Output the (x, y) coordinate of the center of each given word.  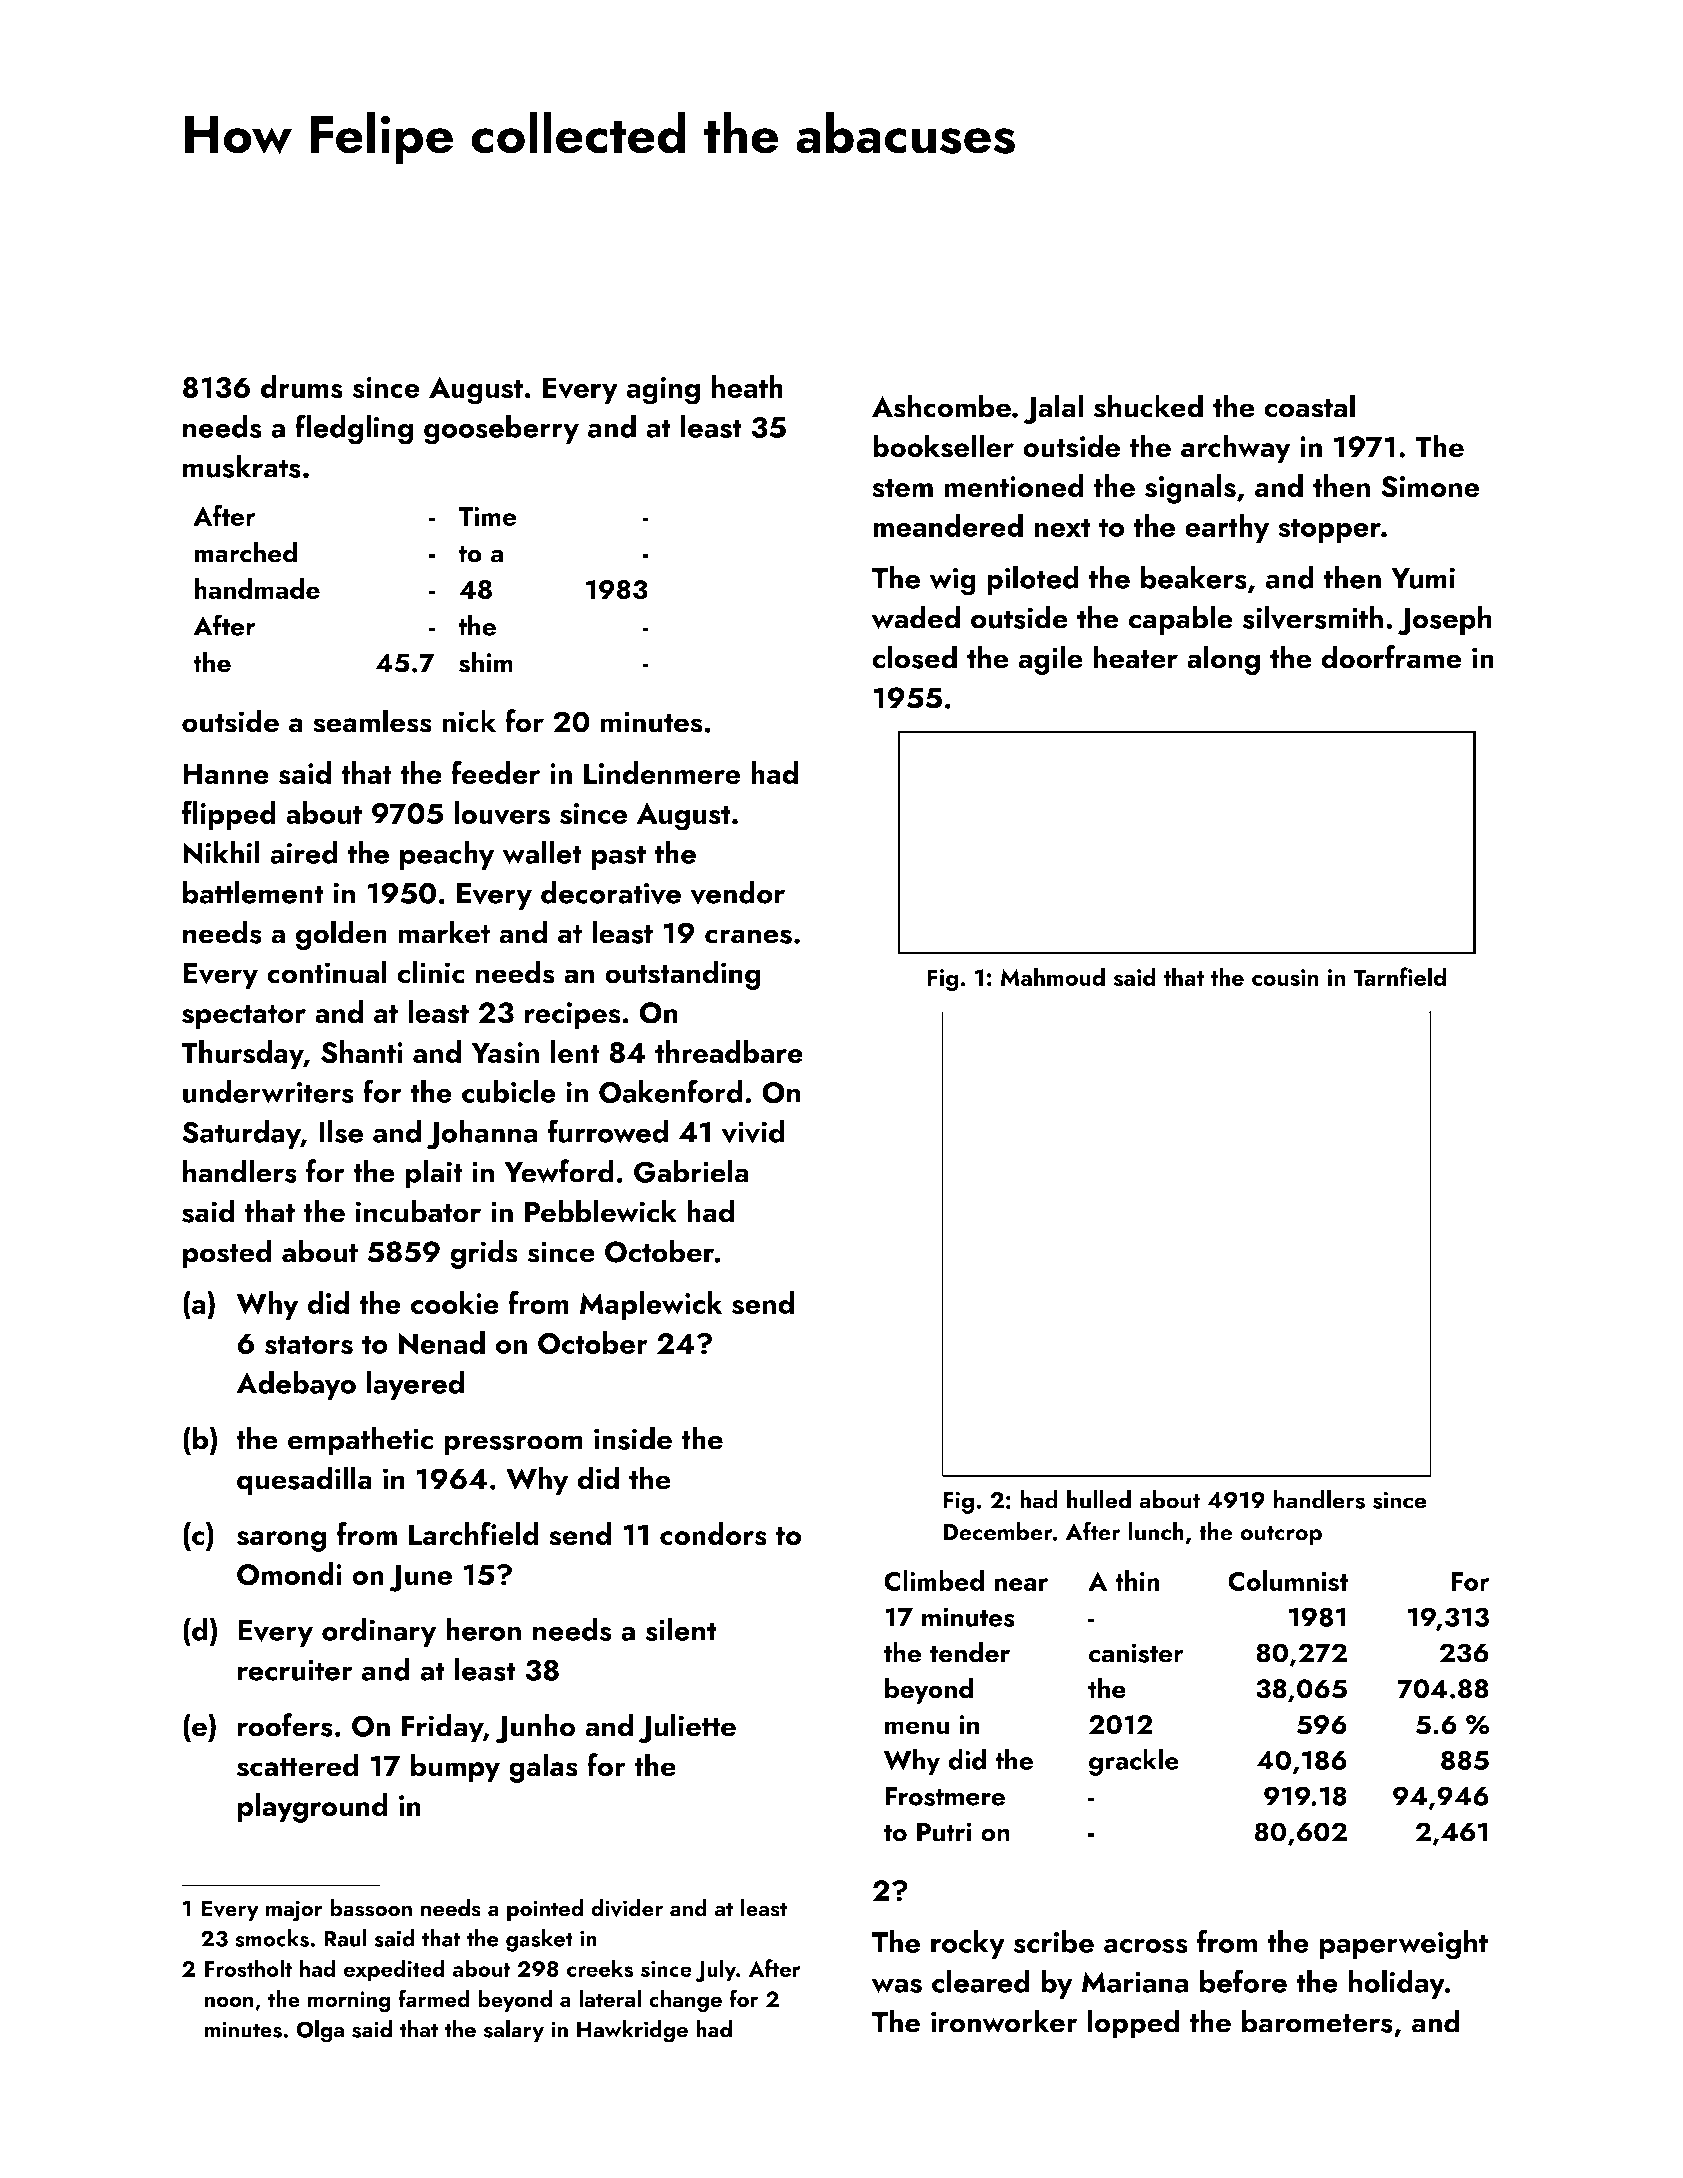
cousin (1285, 977)
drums (302, 387)
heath (747, 386)
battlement (253, 892)
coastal (1309, 406)
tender (970, 1652)
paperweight (1403, 1945)
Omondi (289, 1574)
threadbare (729, 1051)
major (294, 1911)
